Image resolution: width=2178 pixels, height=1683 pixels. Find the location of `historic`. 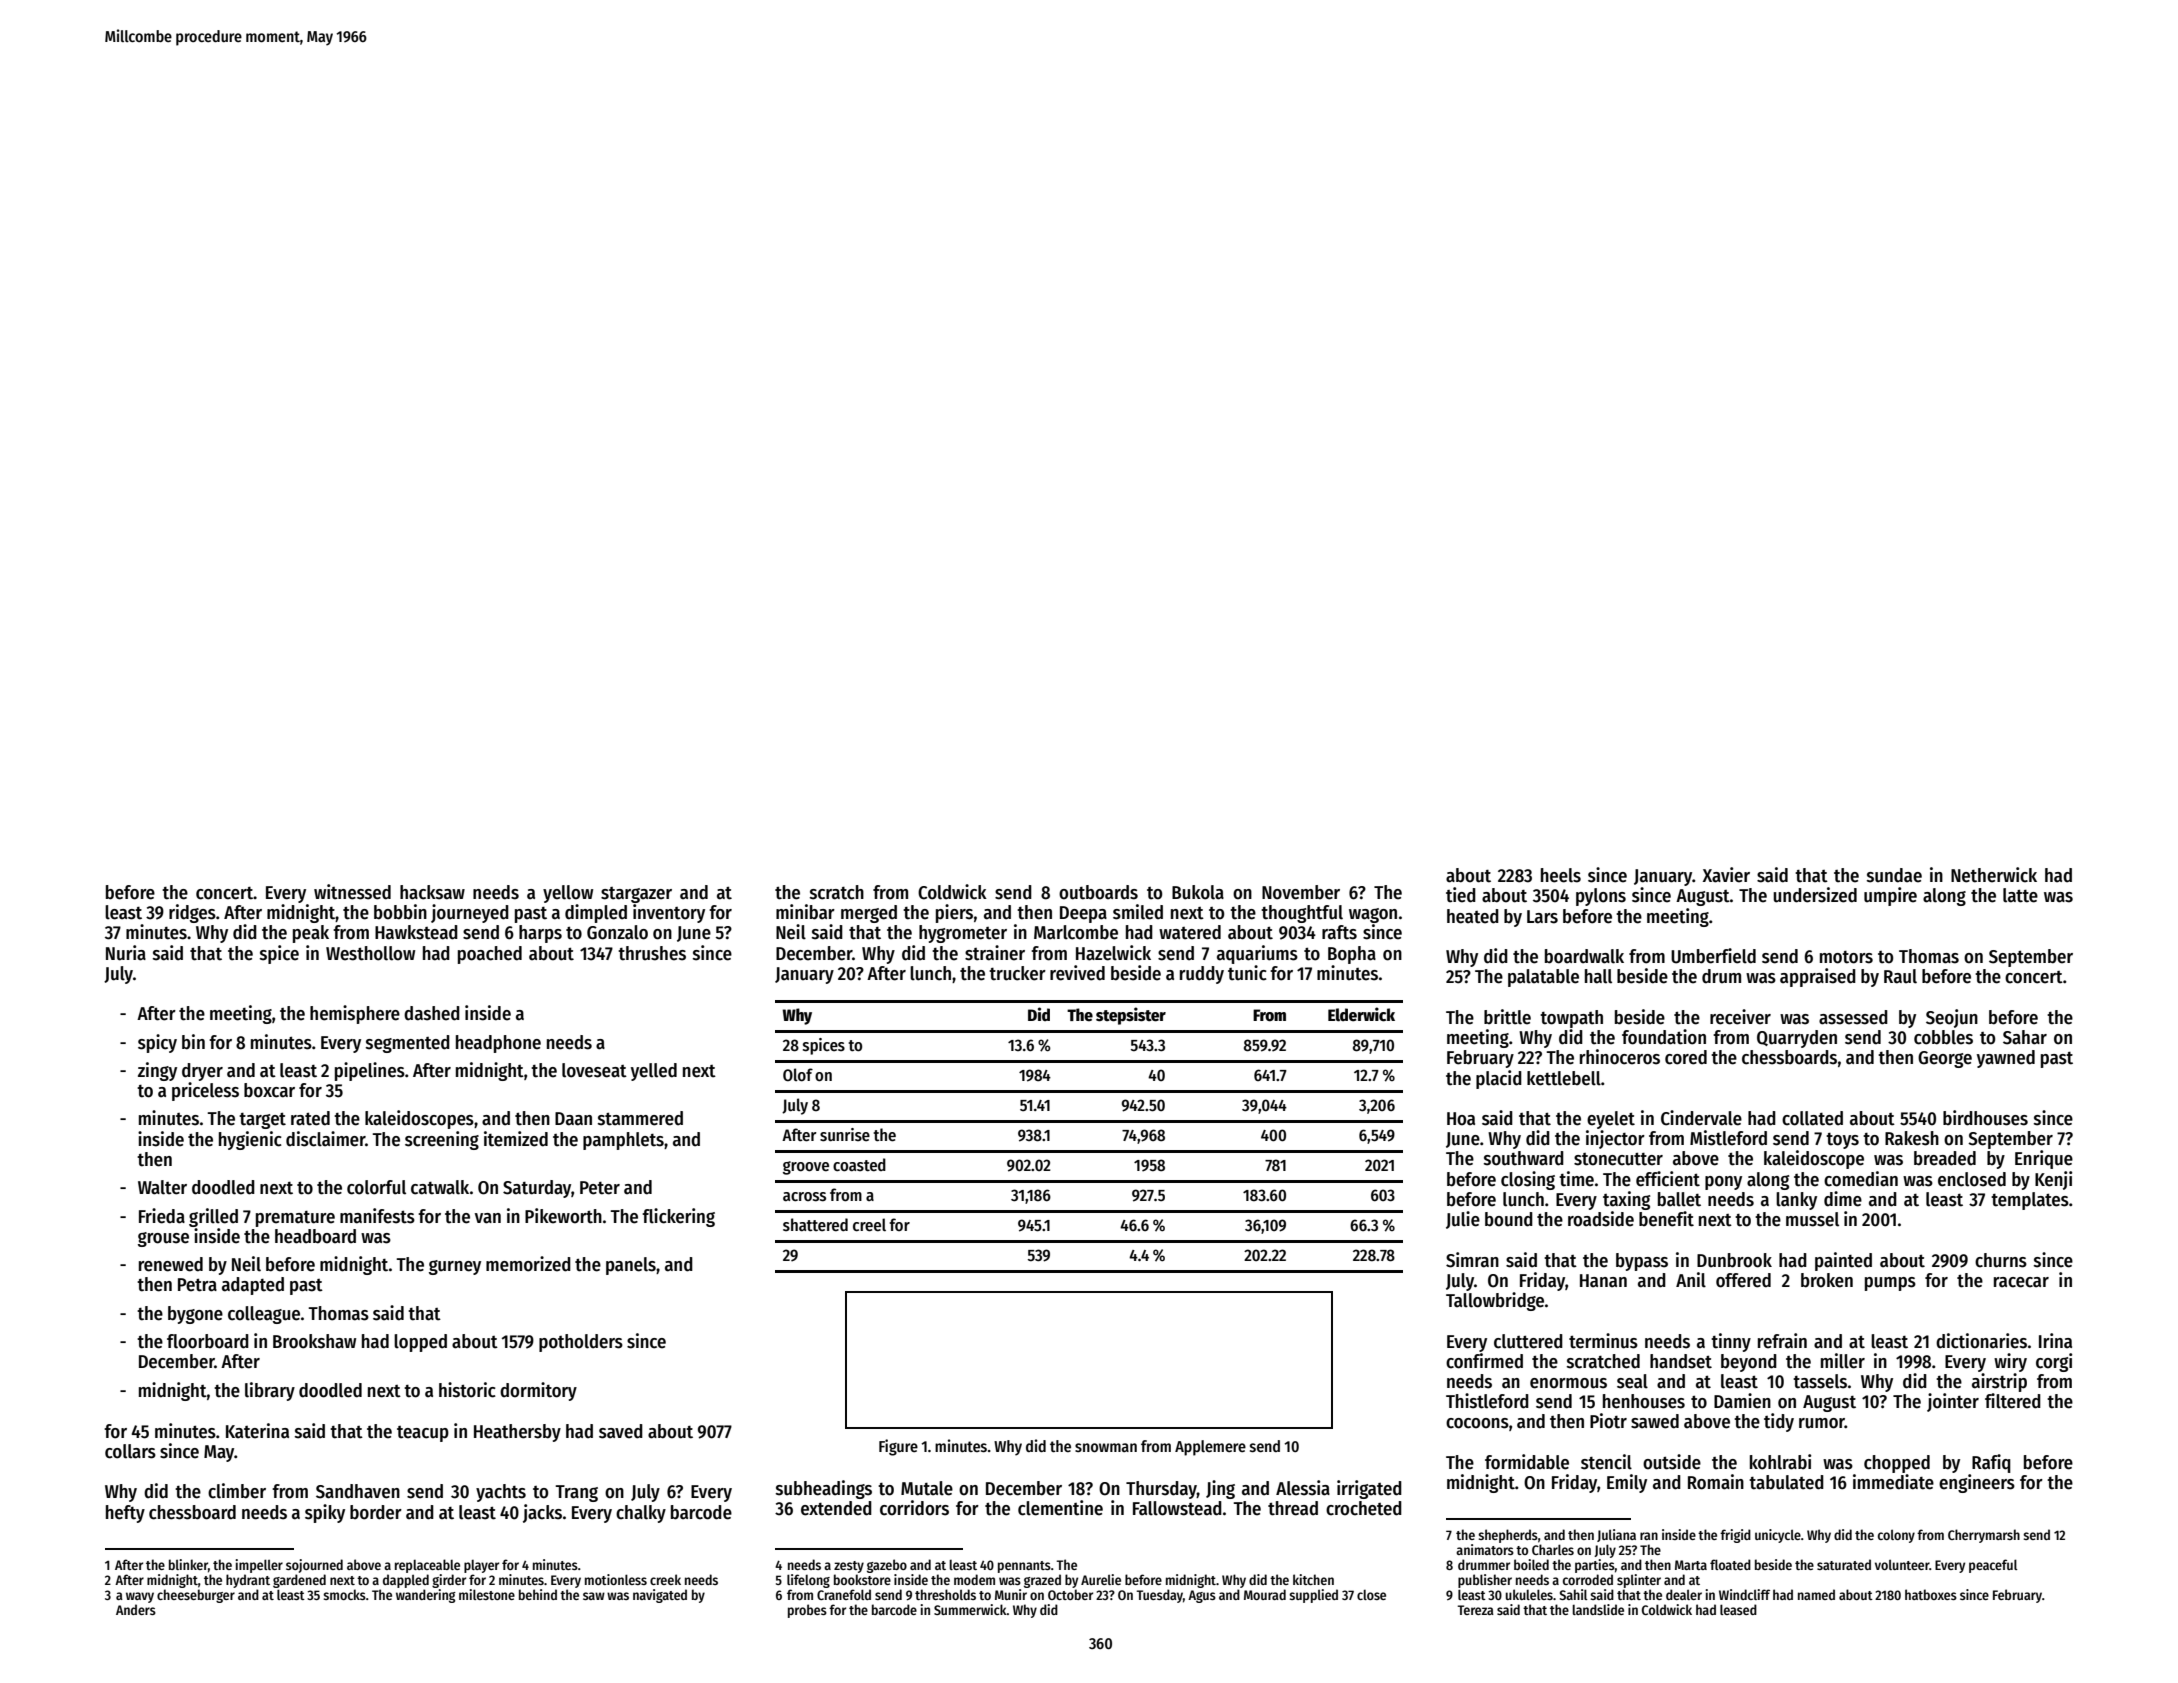

historic is located at coordinates (467, 1390).
